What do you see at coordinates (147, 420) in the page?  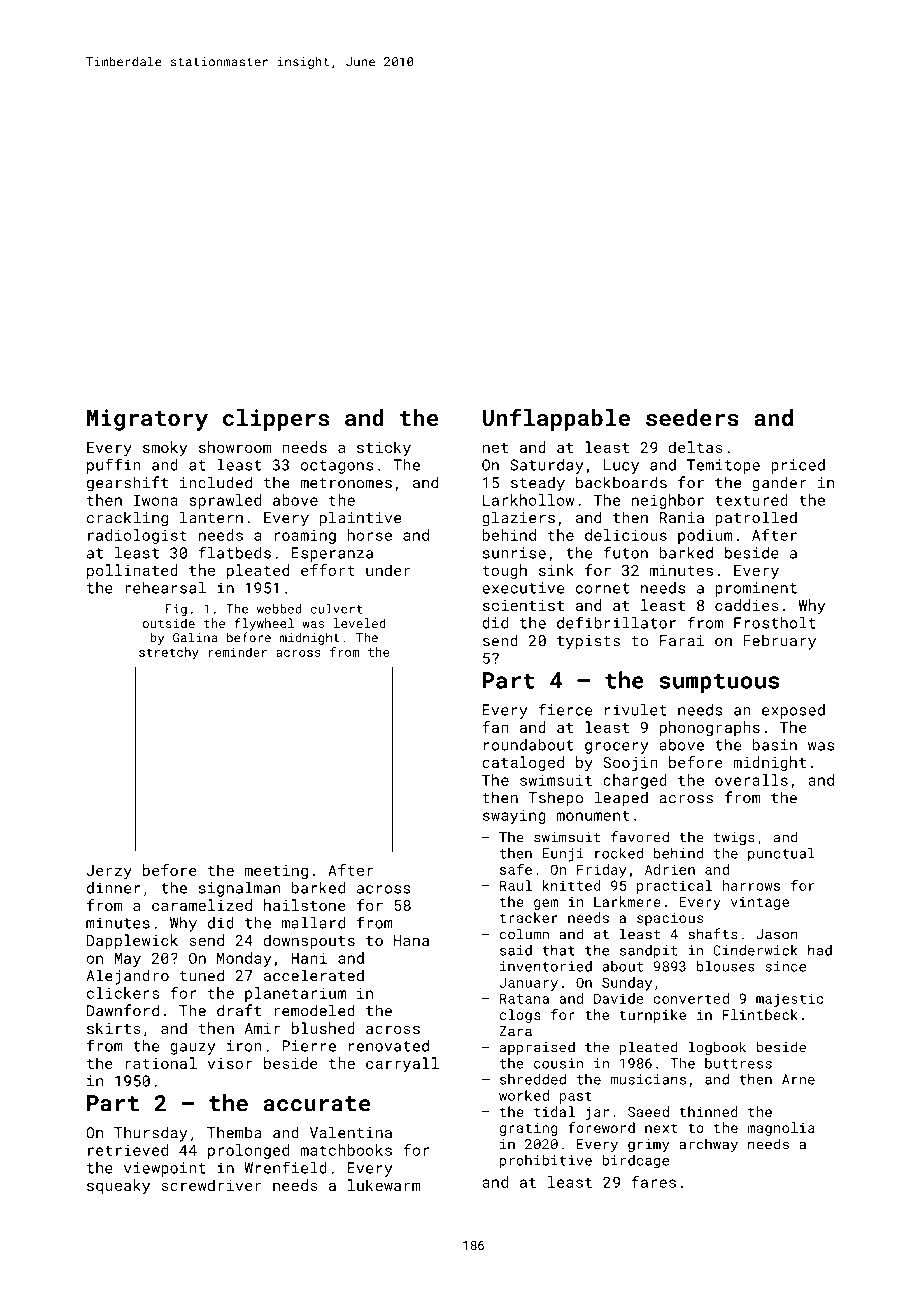 I see `Migratory` at bounding box center [147, 420].
